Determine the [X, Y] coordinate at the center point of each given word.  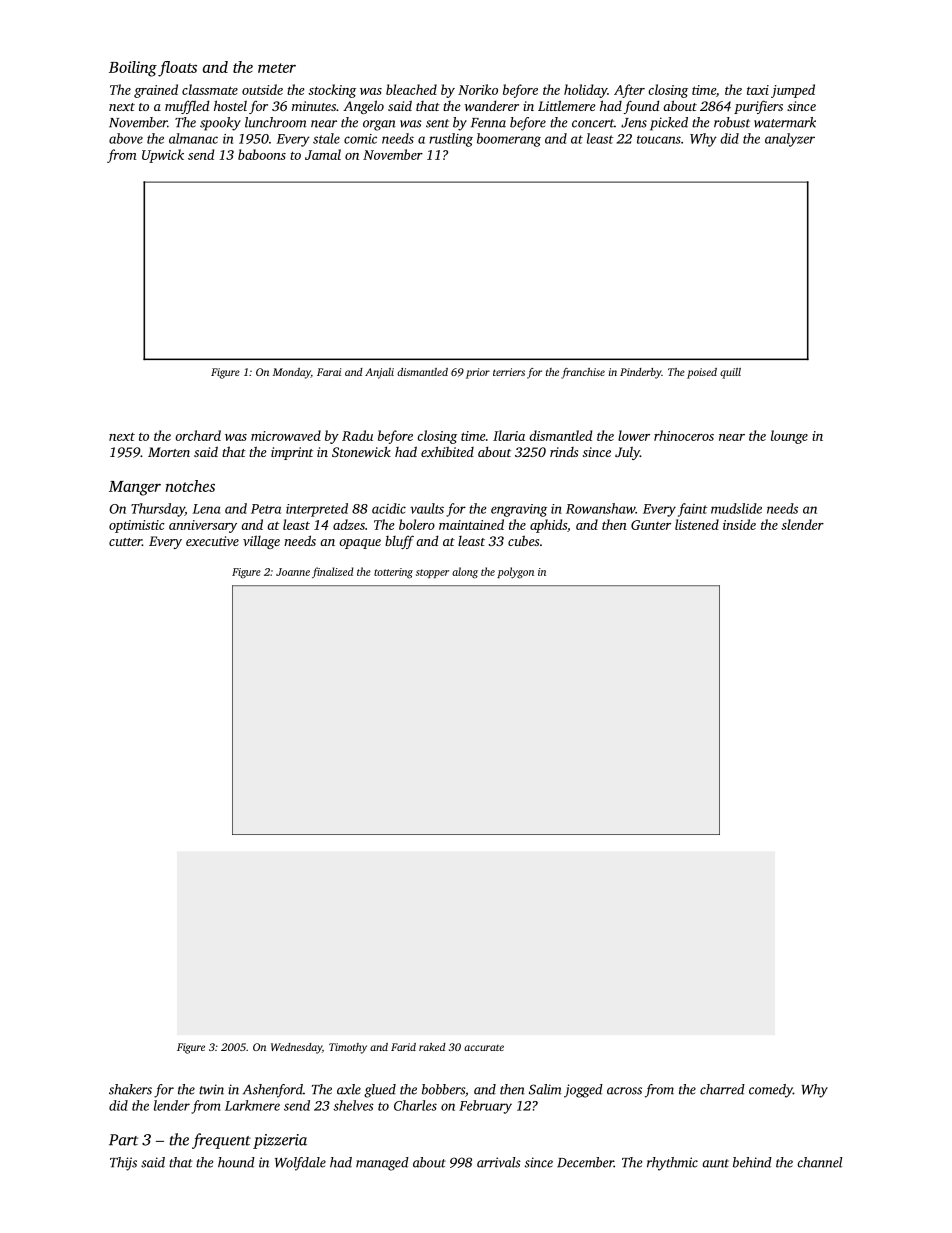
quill [730, 373]
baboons [262, 154]
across [624, 1091]
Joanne [293, 572]
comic [360, 139]
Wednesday [296, 1048]
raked [432, 1047]
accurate [484, 1048]
